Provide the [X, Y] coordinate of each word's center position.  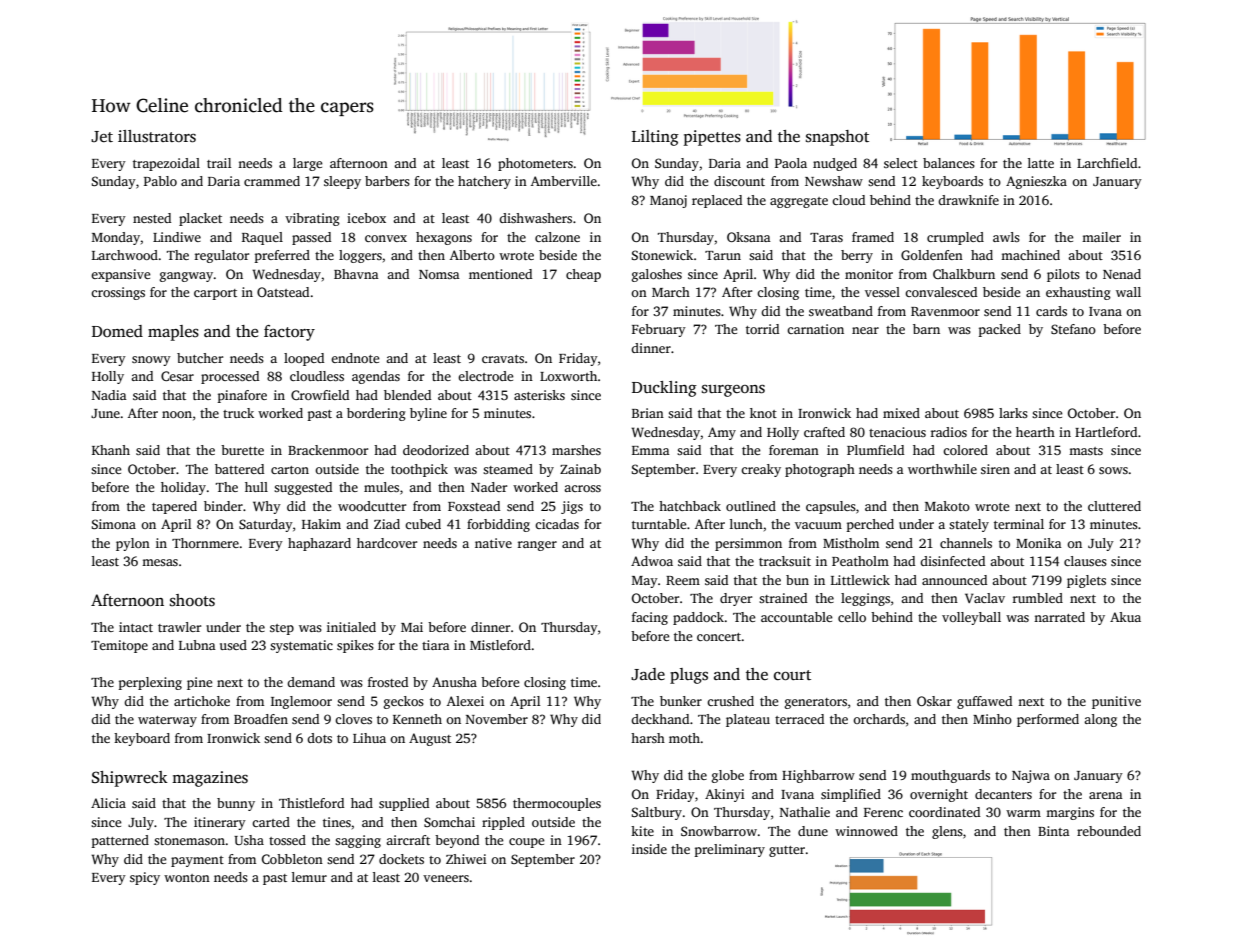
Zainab [580, 469]
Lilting [655, 138]
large [308, 164]
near [865, 330]
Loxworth [568, 376]
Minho [992, 719]
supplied [404, 804]
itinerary [220, 823]
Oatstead [283, 292]
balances [949, 163]
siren [995, 469]
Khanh [111, 450]
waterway [167, 721]
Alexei [465, 701]
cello [852, 617]
